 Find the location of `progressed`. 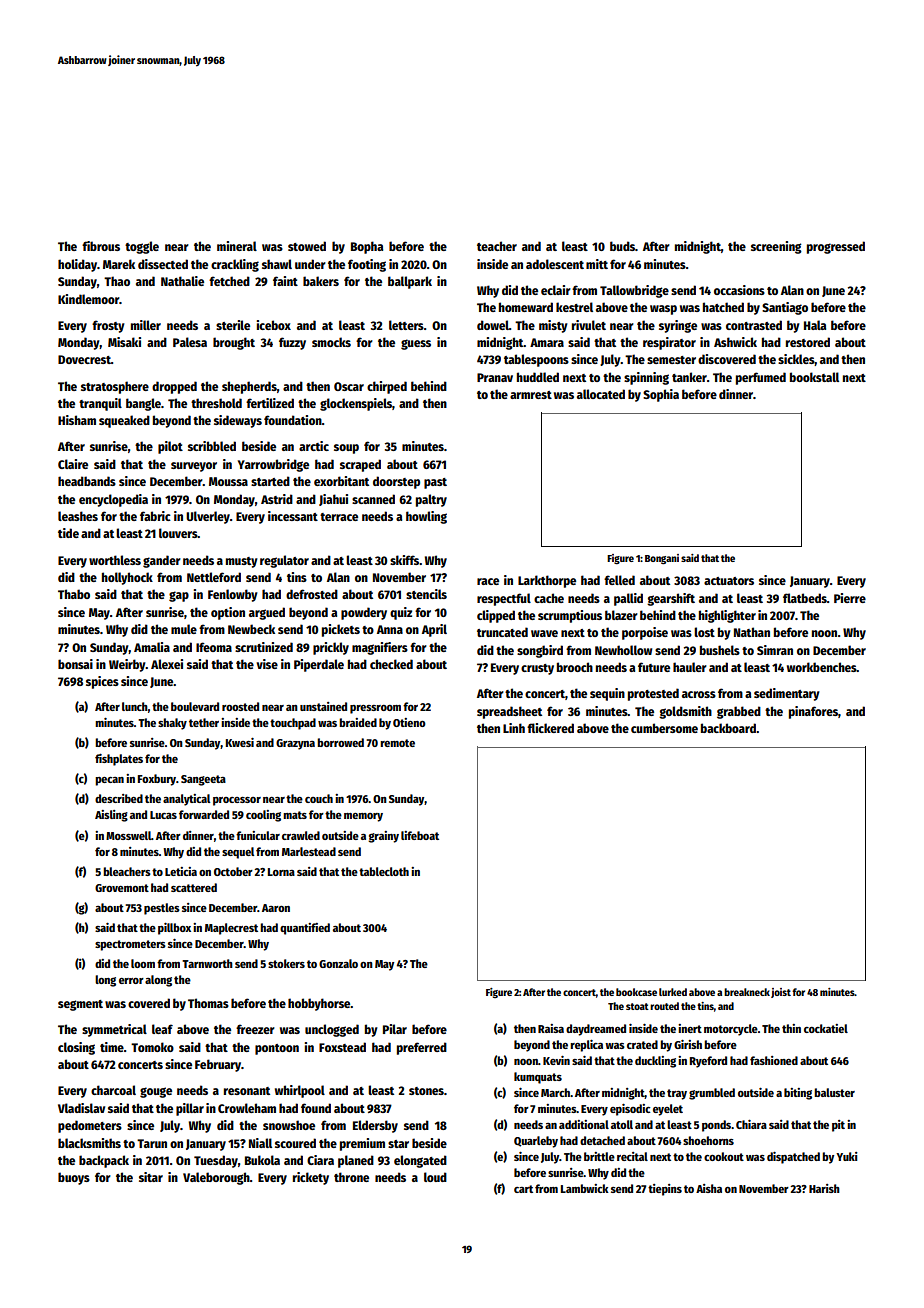

progressed is located at coordinates (836, 247).
